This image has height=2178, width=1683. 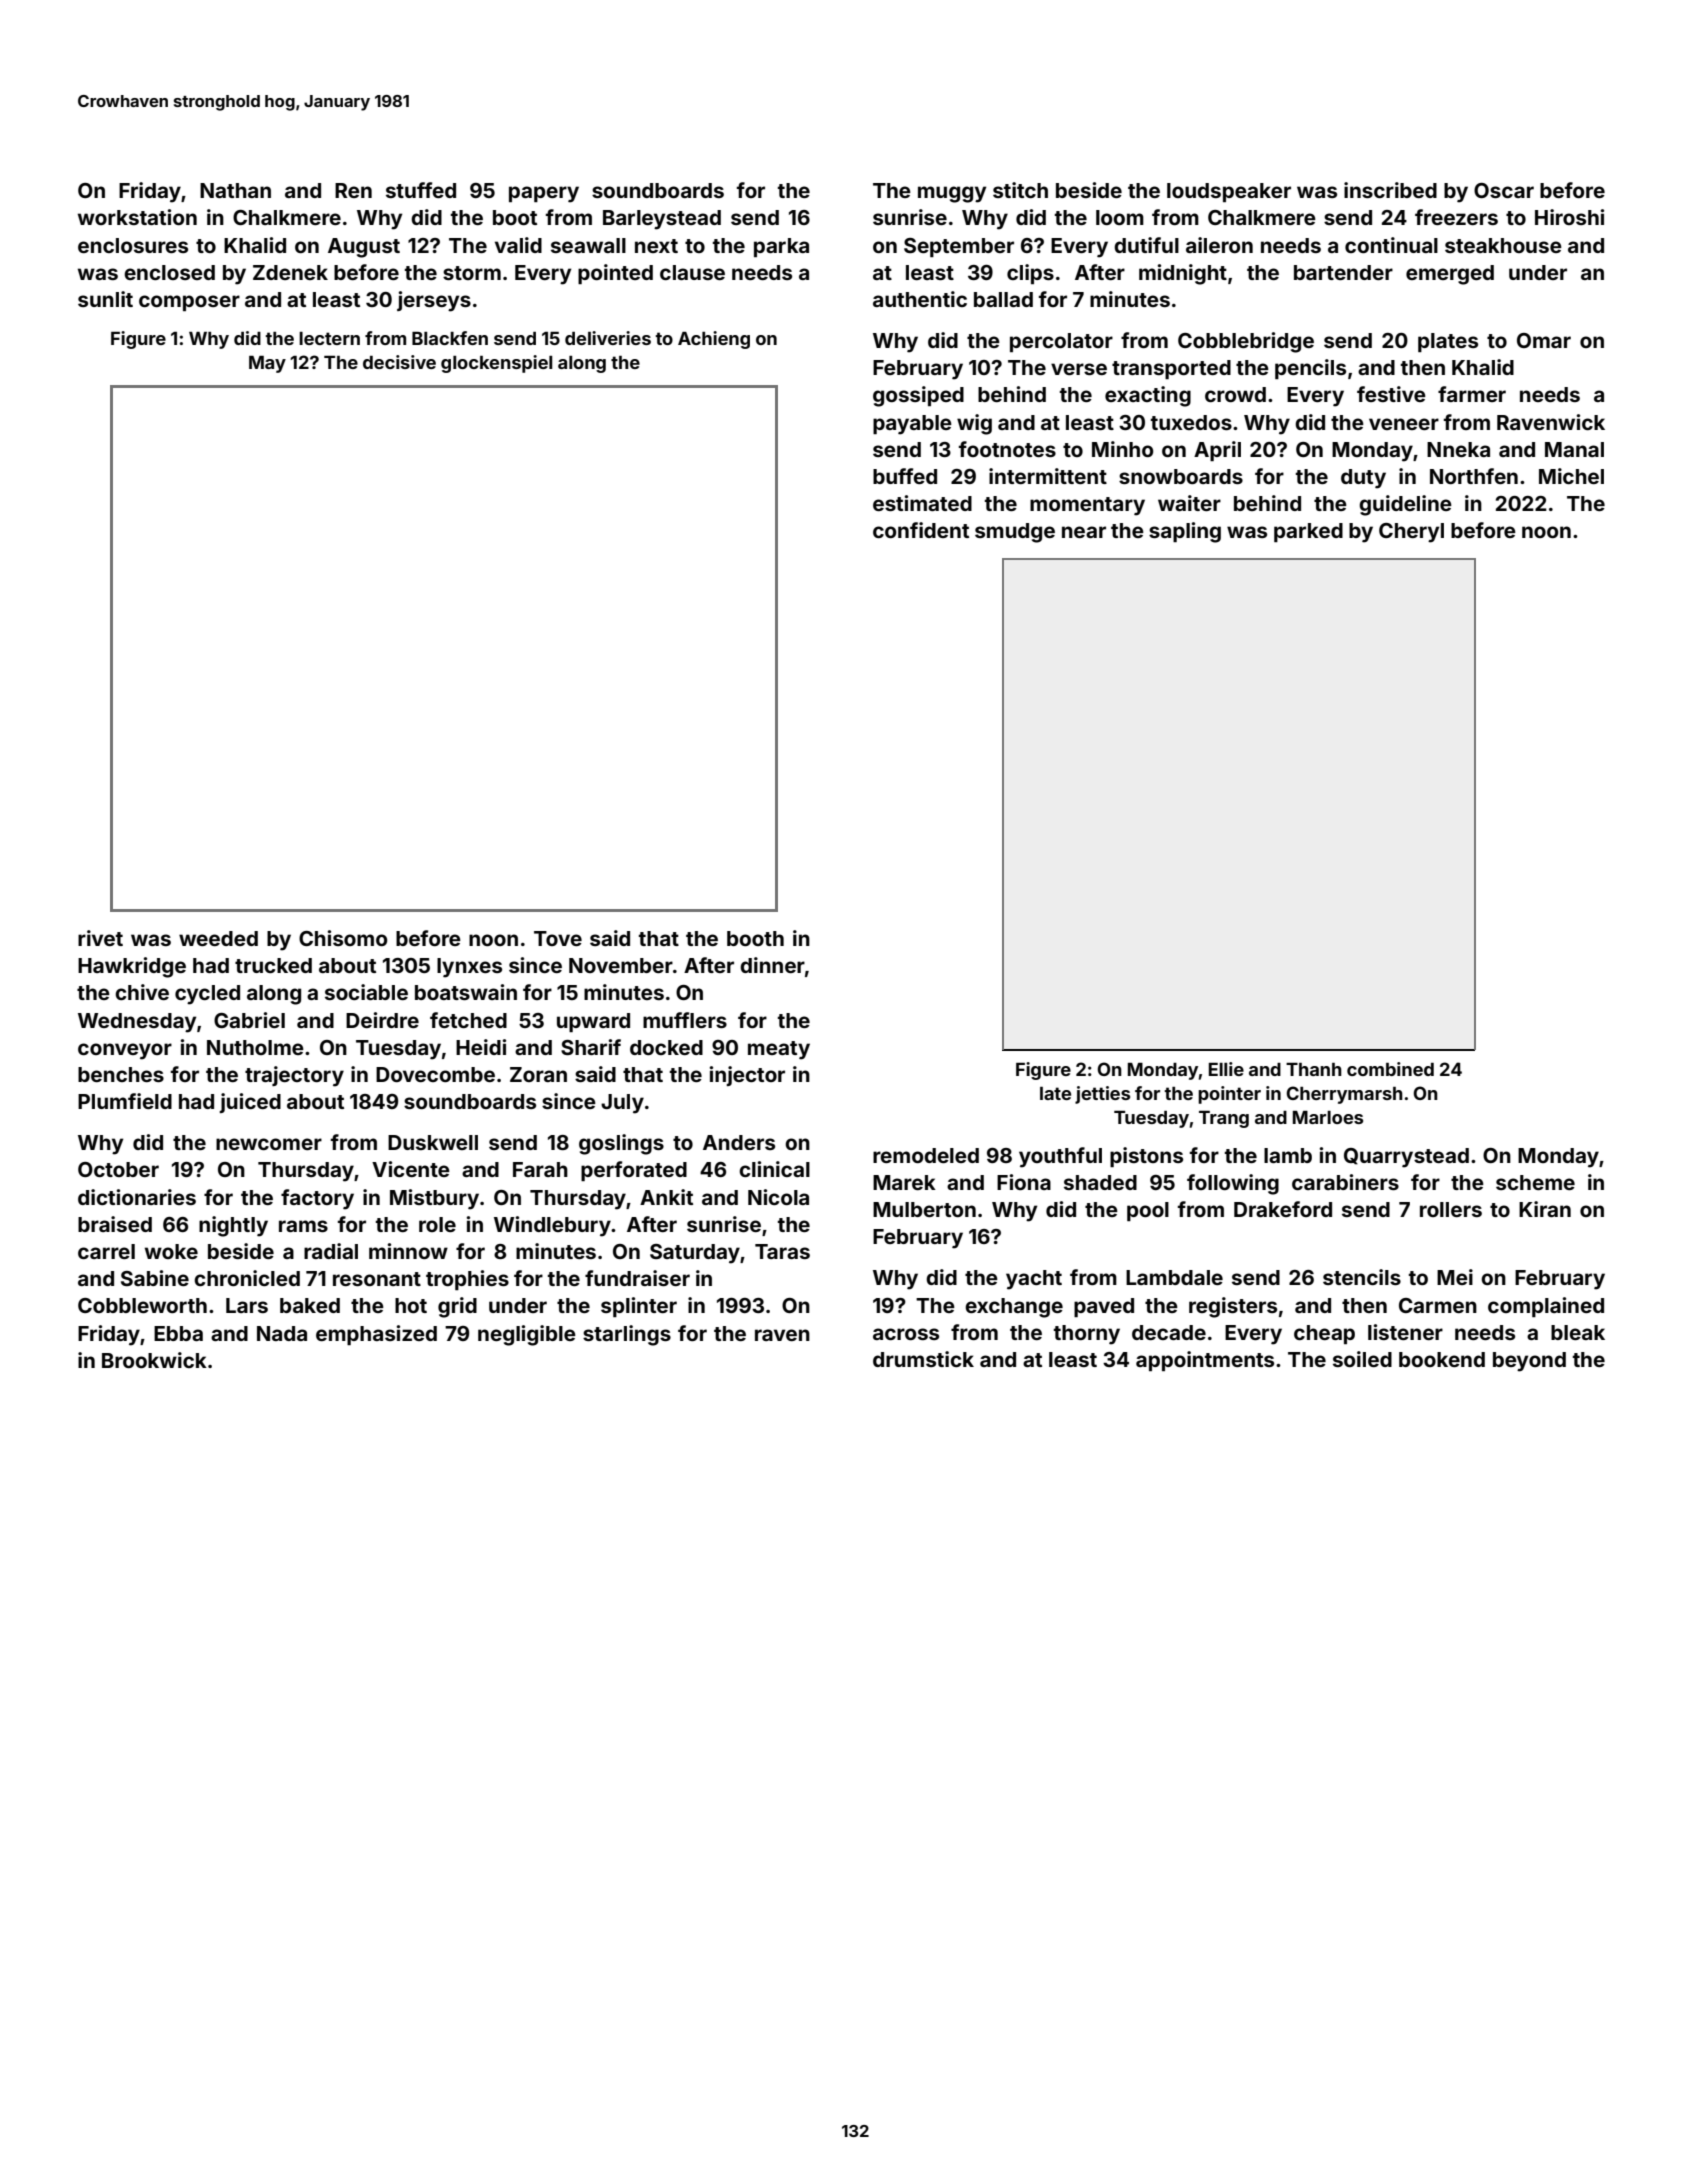 What do you see at coordinates (282, 1333) in the image?
I see `Nada` at bounding box center [282, 1333].
